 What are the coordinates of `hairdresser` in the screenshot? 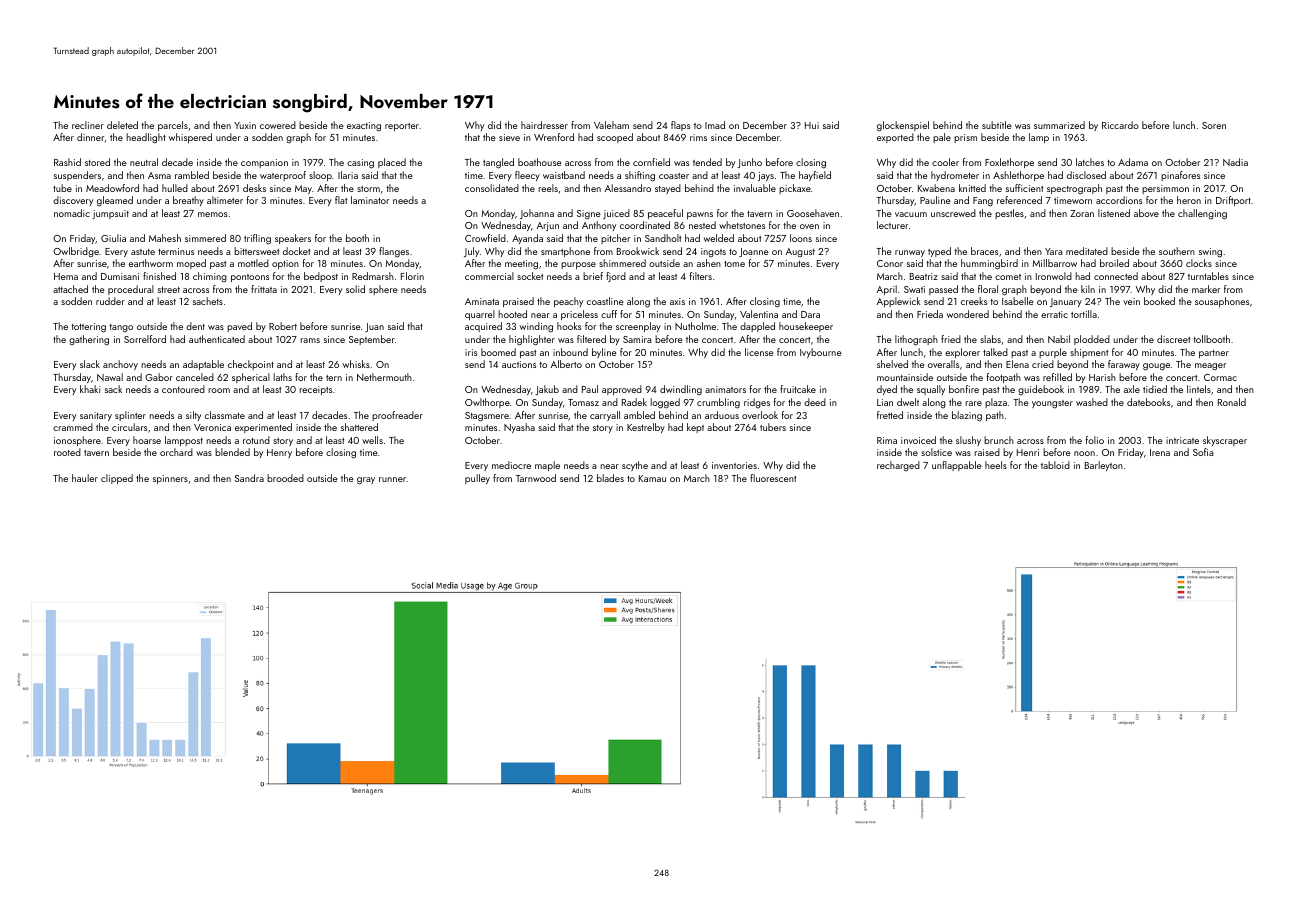 It's located at (544, 125).
